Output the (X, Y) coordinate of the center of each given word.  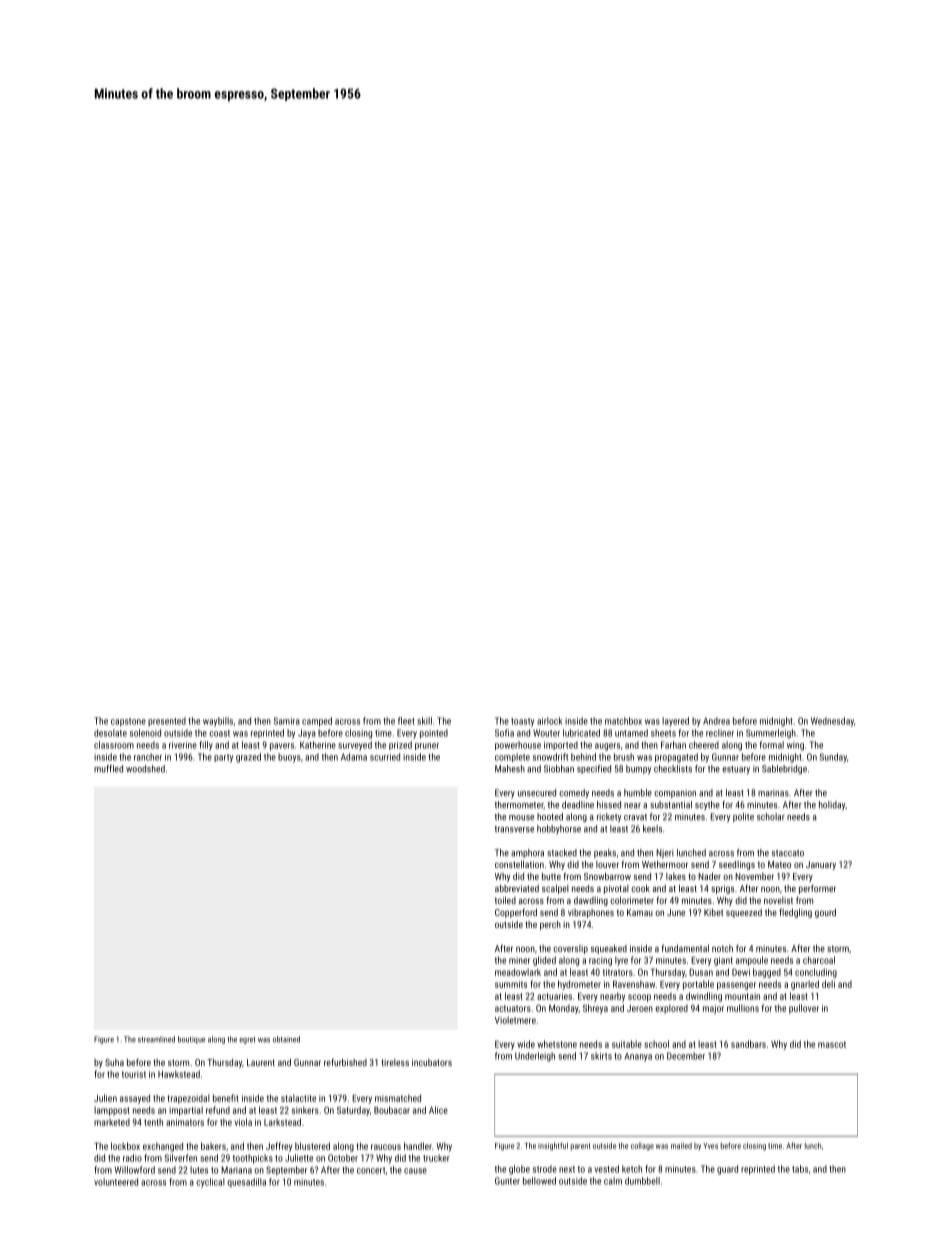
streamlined (156, 1039)
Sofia (504, 733)
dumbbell (642, 1181)
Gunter (507, 1181)
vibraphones (591, 913)
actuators (513, 1008)
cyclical (210, 1183)
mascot (832, 1044)
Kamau (640, 912)
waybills (218, 722)
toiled (505, 900)
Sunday (833, 758)
